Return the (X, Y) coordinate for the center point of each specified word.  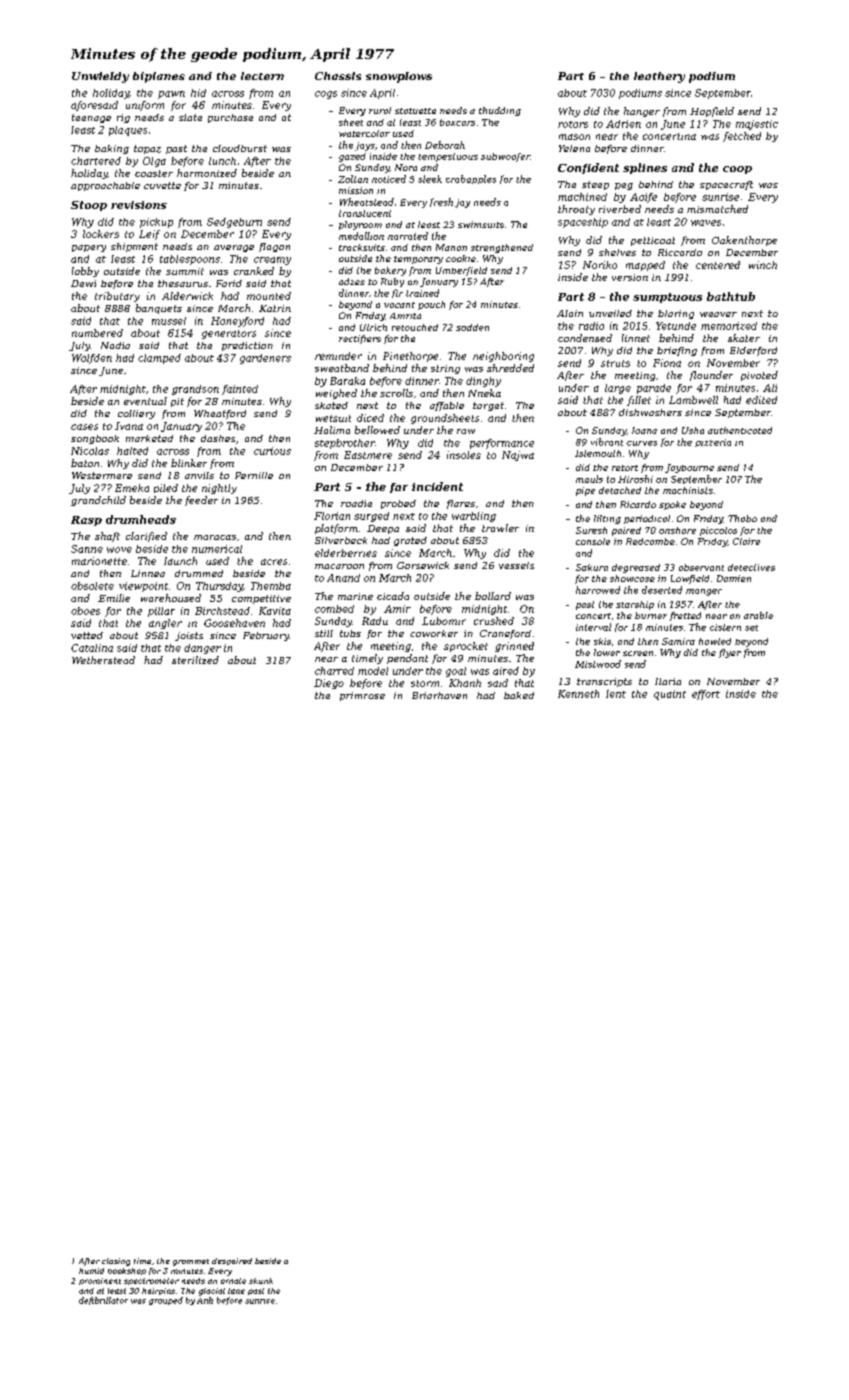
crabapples (471, 179)
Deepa (383, 529)
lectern (262, 76)
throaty (576, 210)
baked (519, 695)
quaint (670, 695)
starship (635, 605)
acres (274, 562)
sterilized (195, 660)
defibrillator (103, 1301)
